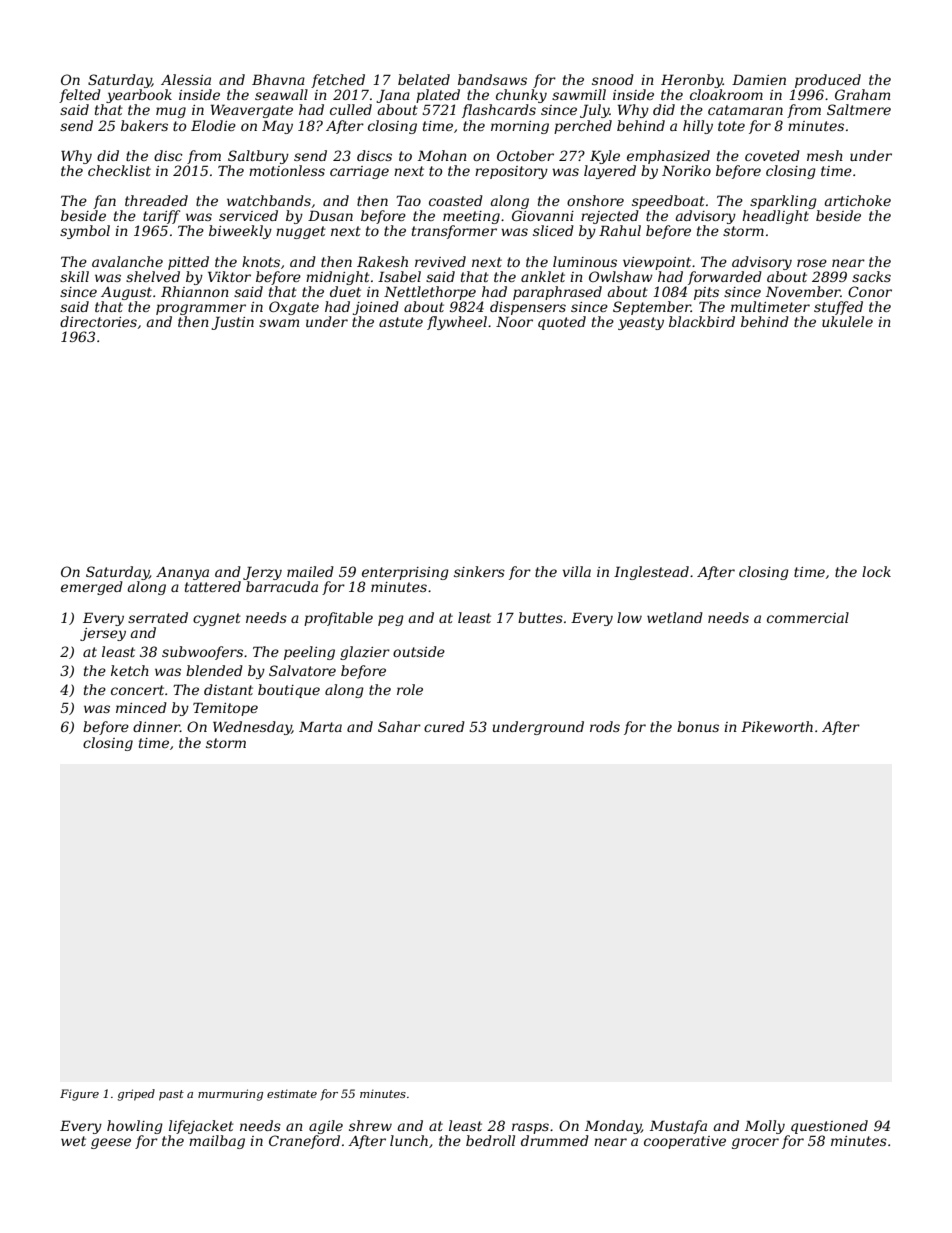 The width and height of the screenshot is (952, 1233). What do you see at coordinates (828, 81) in the screenshot?
I see `produced` at bounding box center [828, 81].
